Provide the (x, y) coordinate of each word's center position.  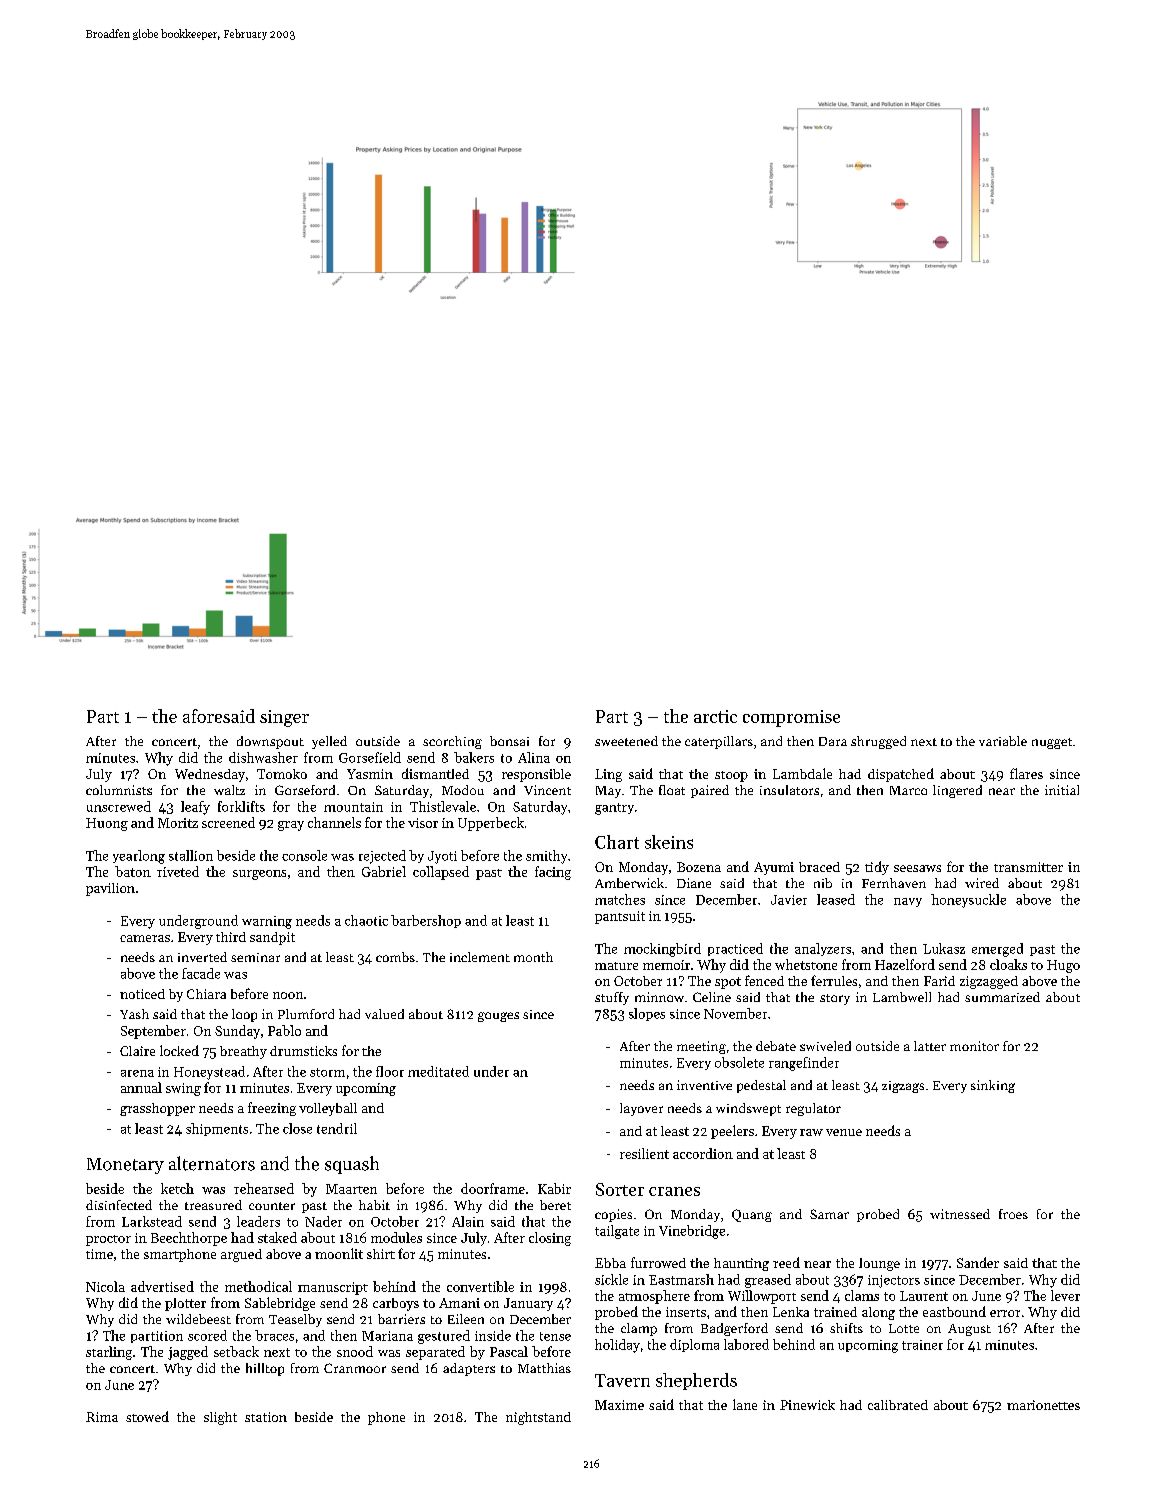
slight (220, 1418)
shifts (846, 1328)
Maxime (619, 1405)
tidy (877, 868)
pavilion (110, 889)
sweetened (626, 741)
